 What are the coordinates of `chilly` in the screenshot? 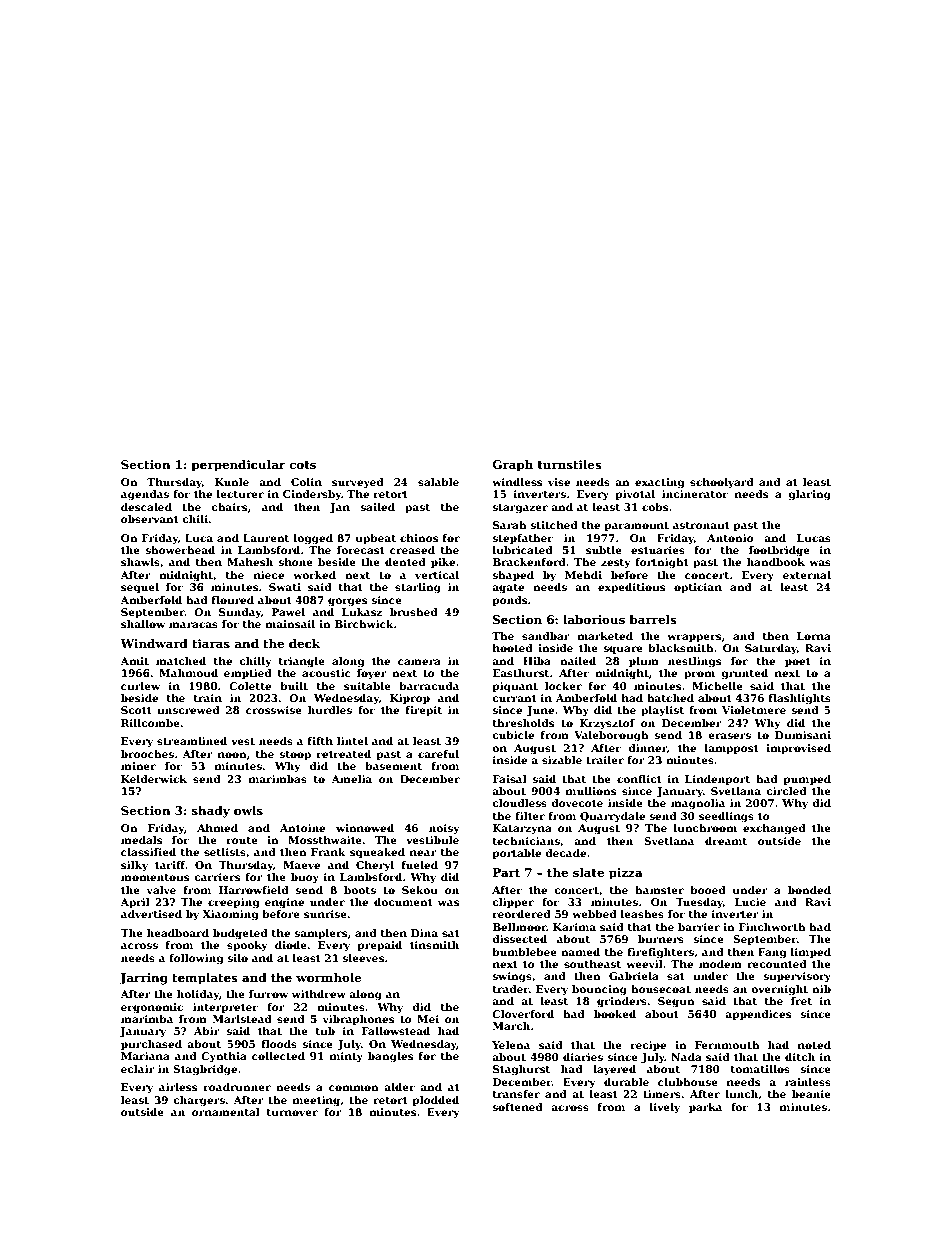 It's located at (255, 662).
